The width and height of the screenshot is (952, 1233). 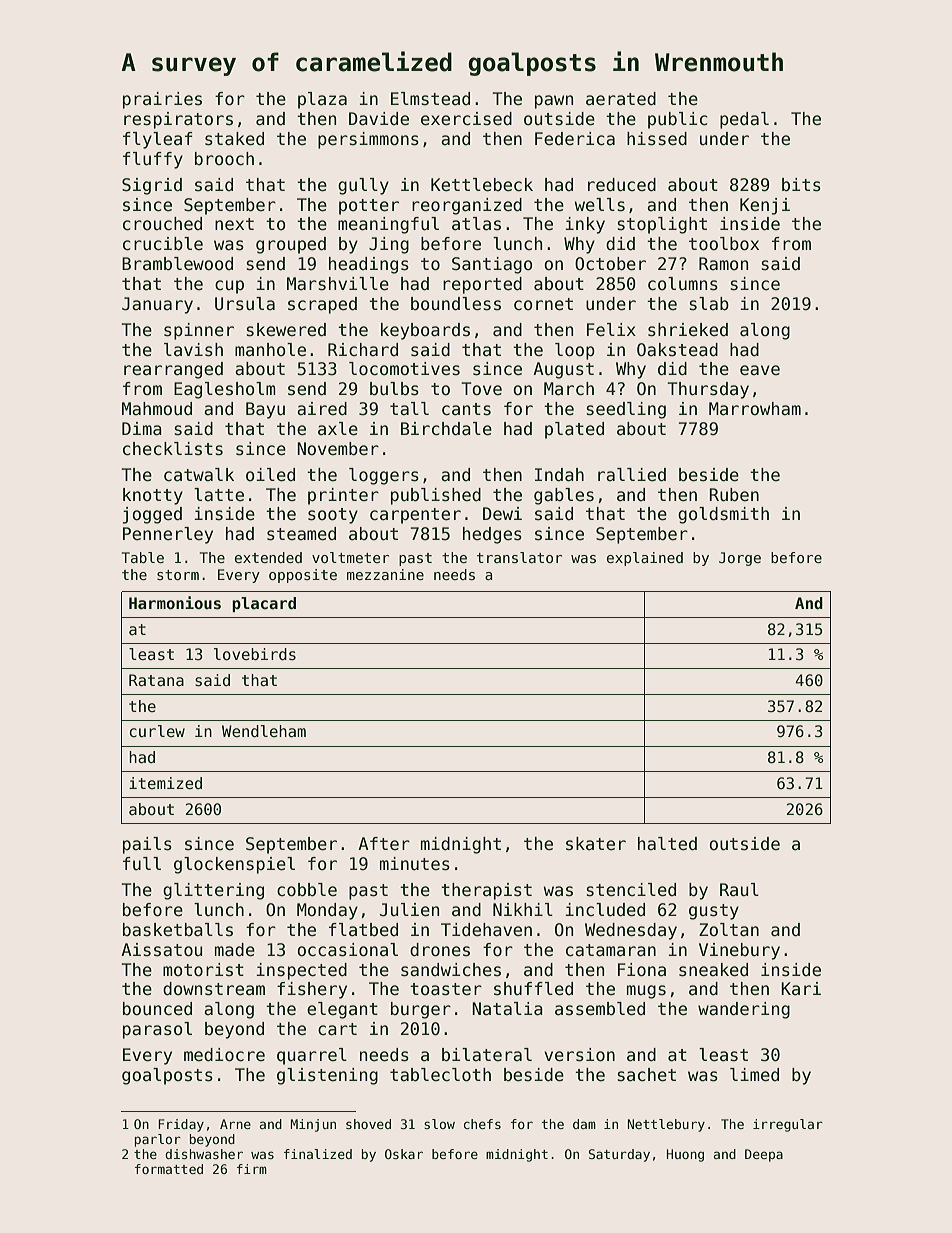 What do you see at coordinates (157, 731) in the screenshot?
I see `curlew` at bounding box center [157, 731].
